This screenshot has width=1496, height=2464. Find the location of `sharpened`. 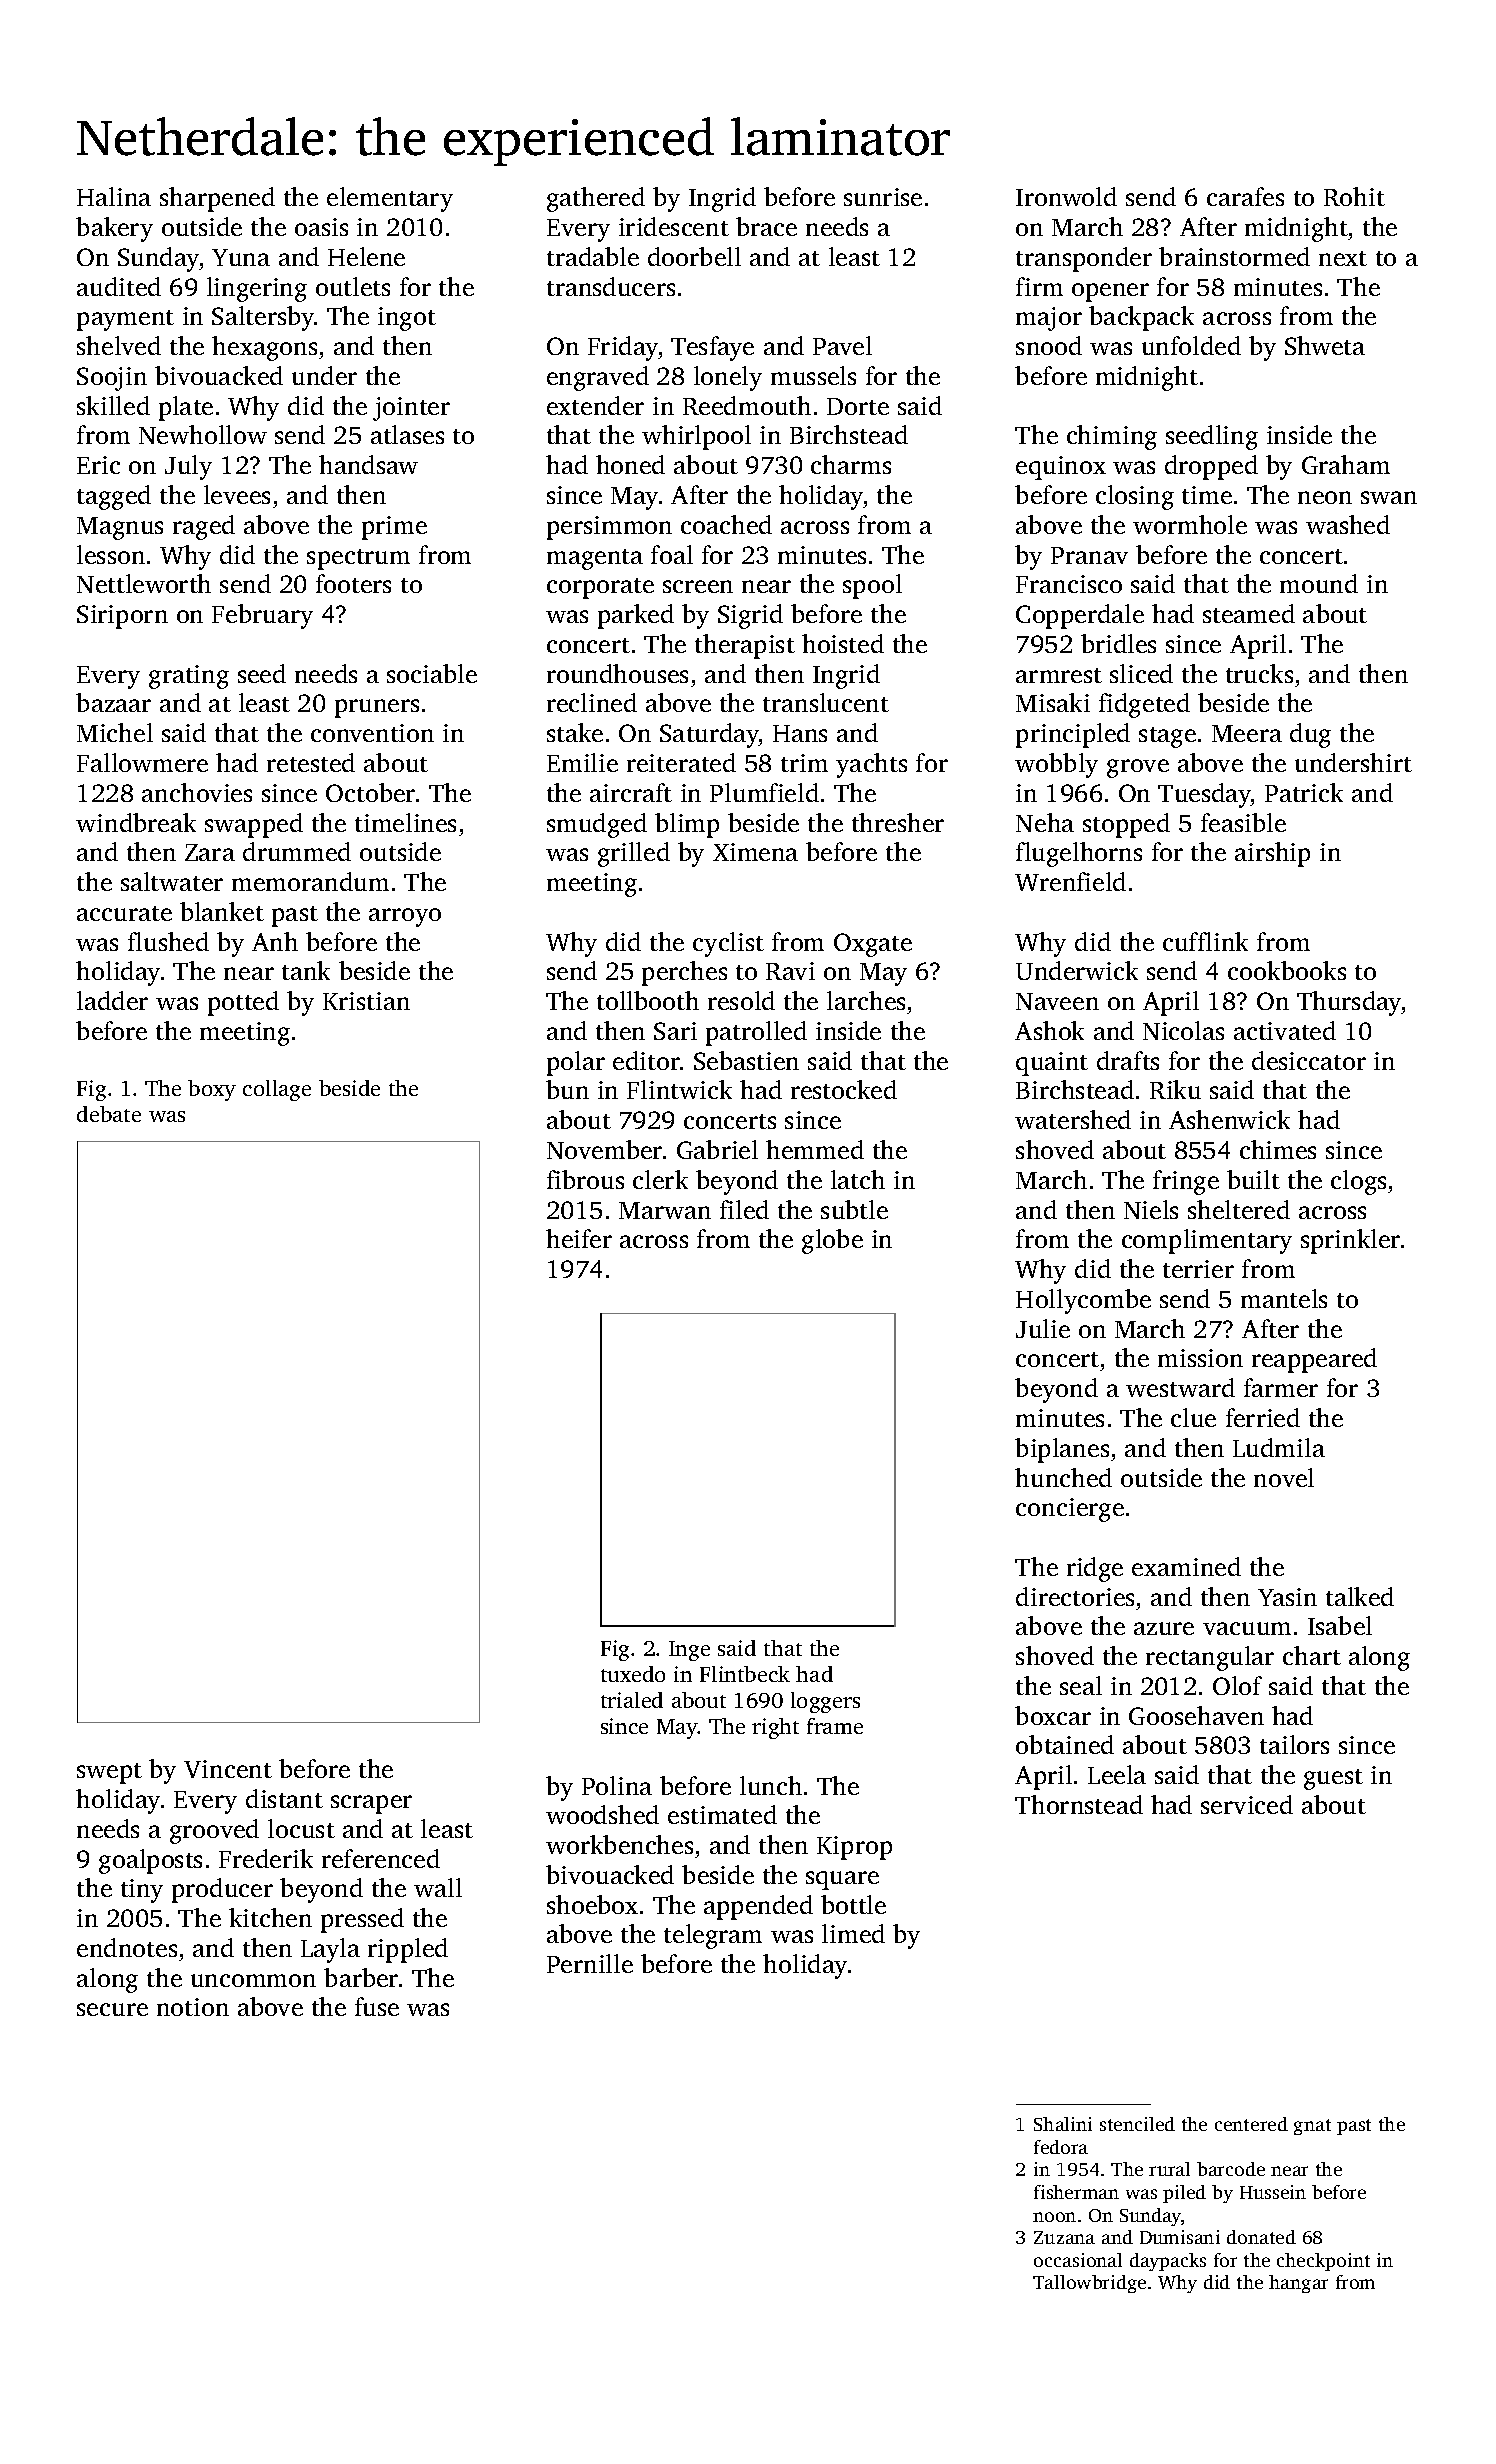

sharpened is located at coordinates (217, 199).
